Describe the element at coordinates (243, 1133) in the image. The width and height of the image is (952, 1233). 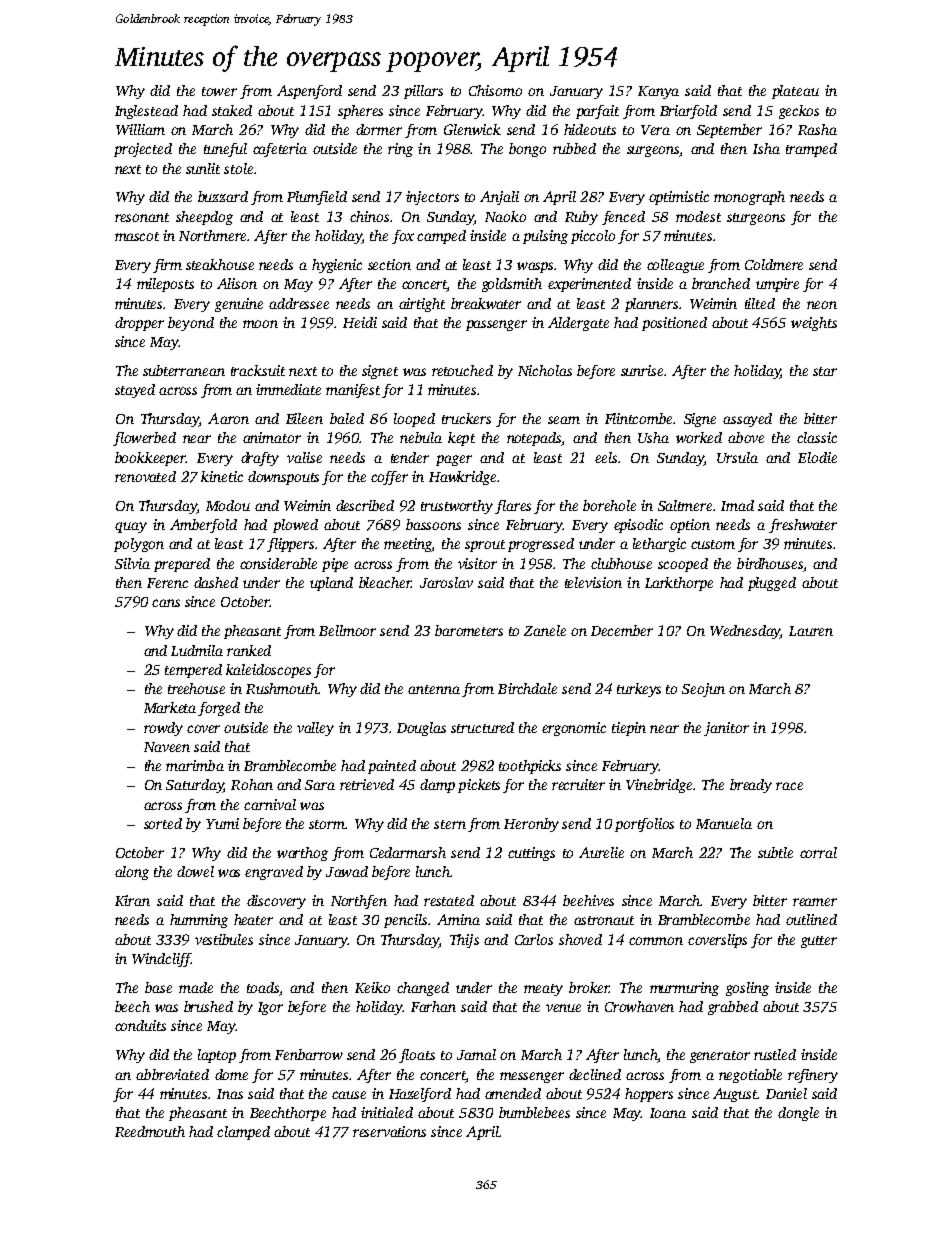
I see `clamped` at that location.
